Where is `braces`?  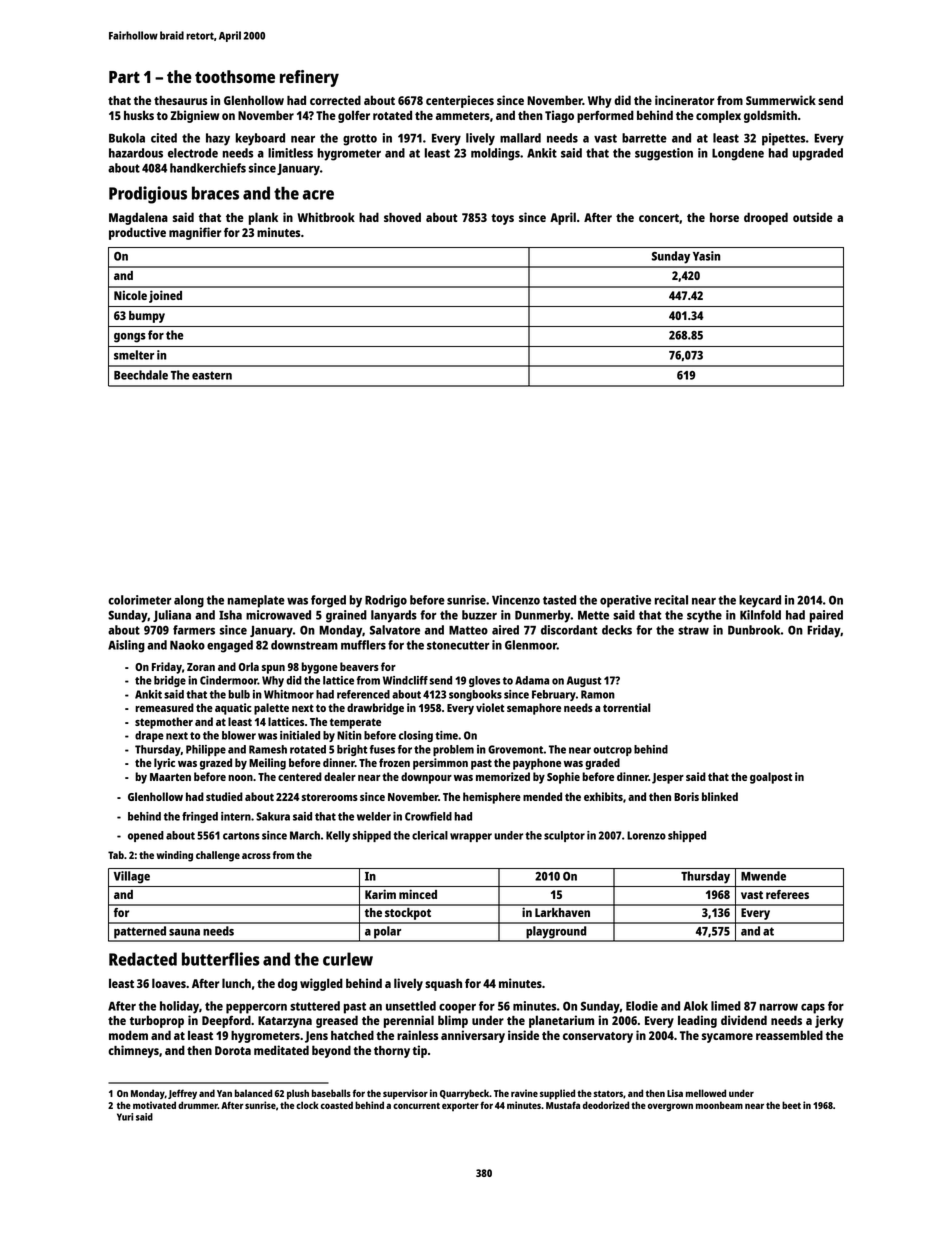
braces is located at coordinates (215, 193).
